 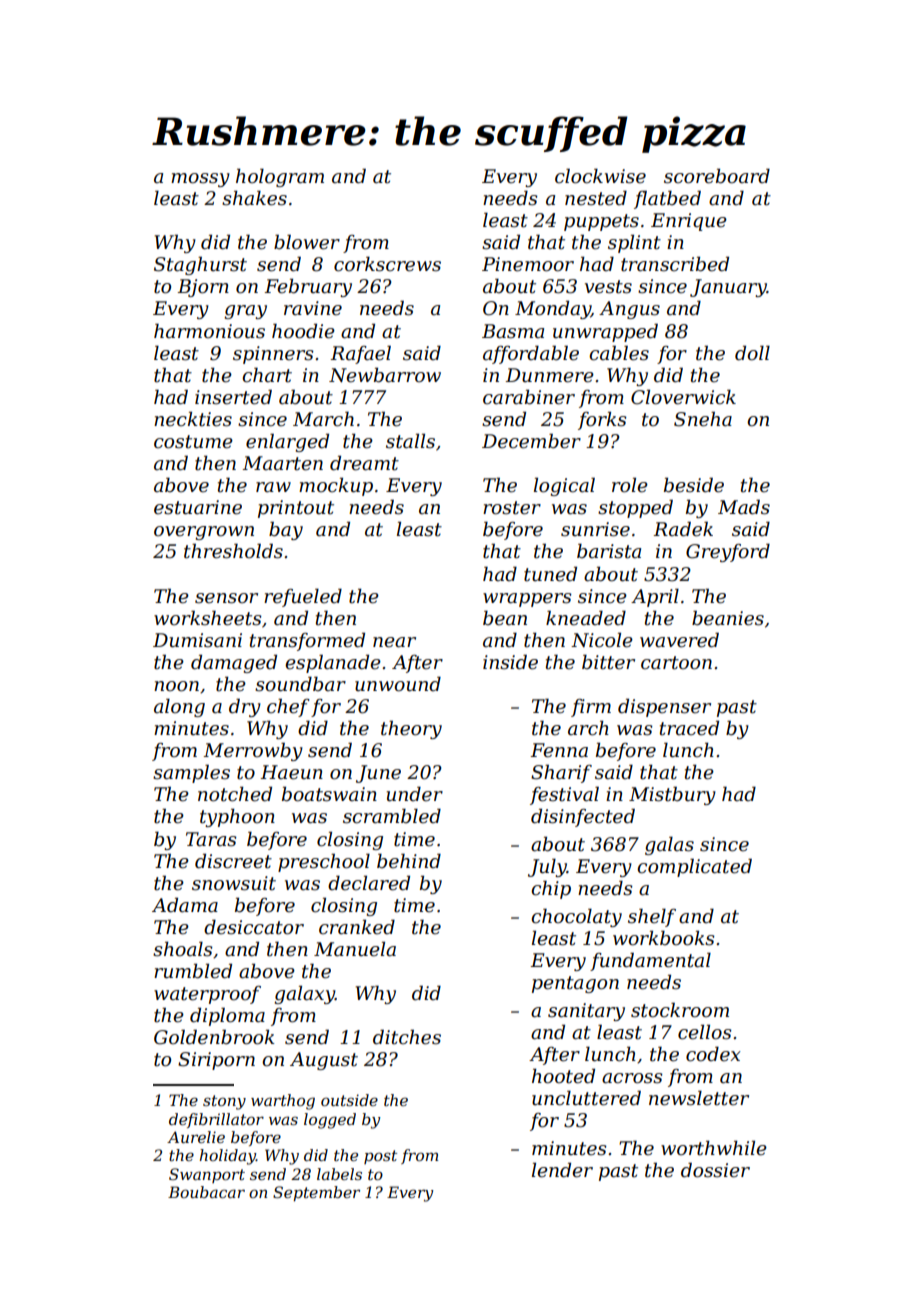 What do you see at coordinates (203, 288) in the document?
I see `Bjorn` at bounding box center [203, 288].
